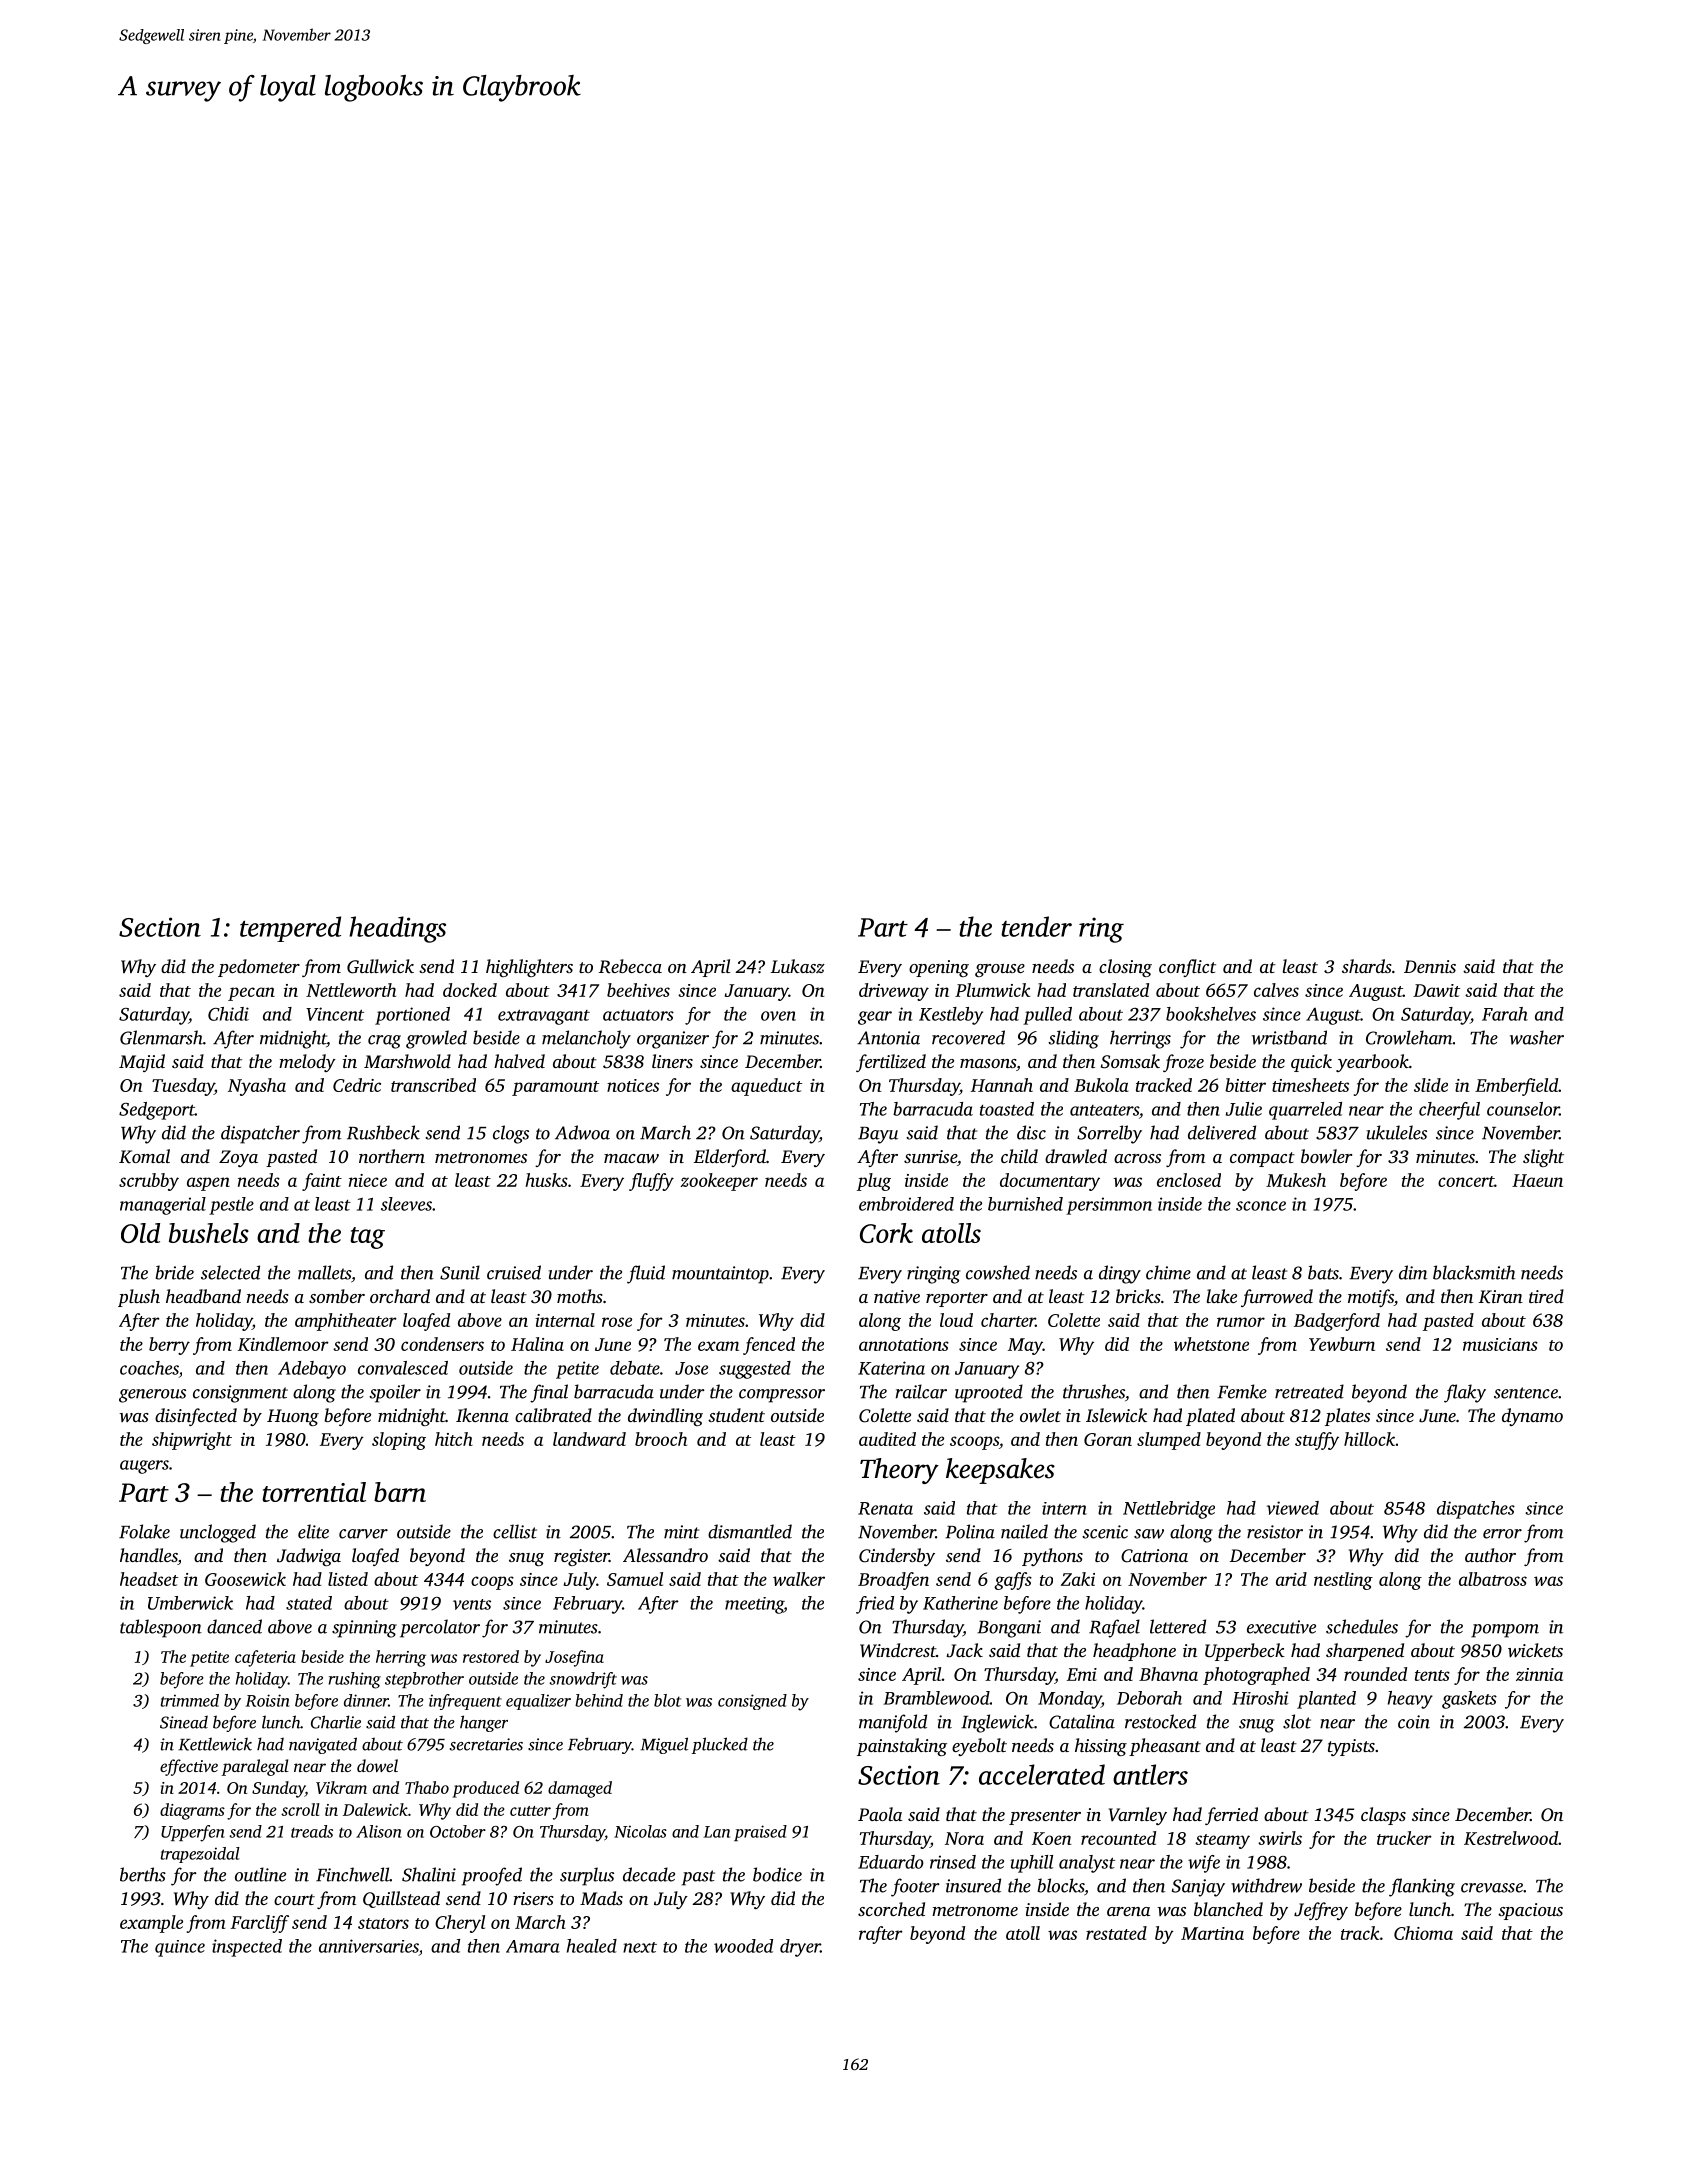  Describe the element at coordinates (754, 1605) in the image. I see `meeting` at that location.
